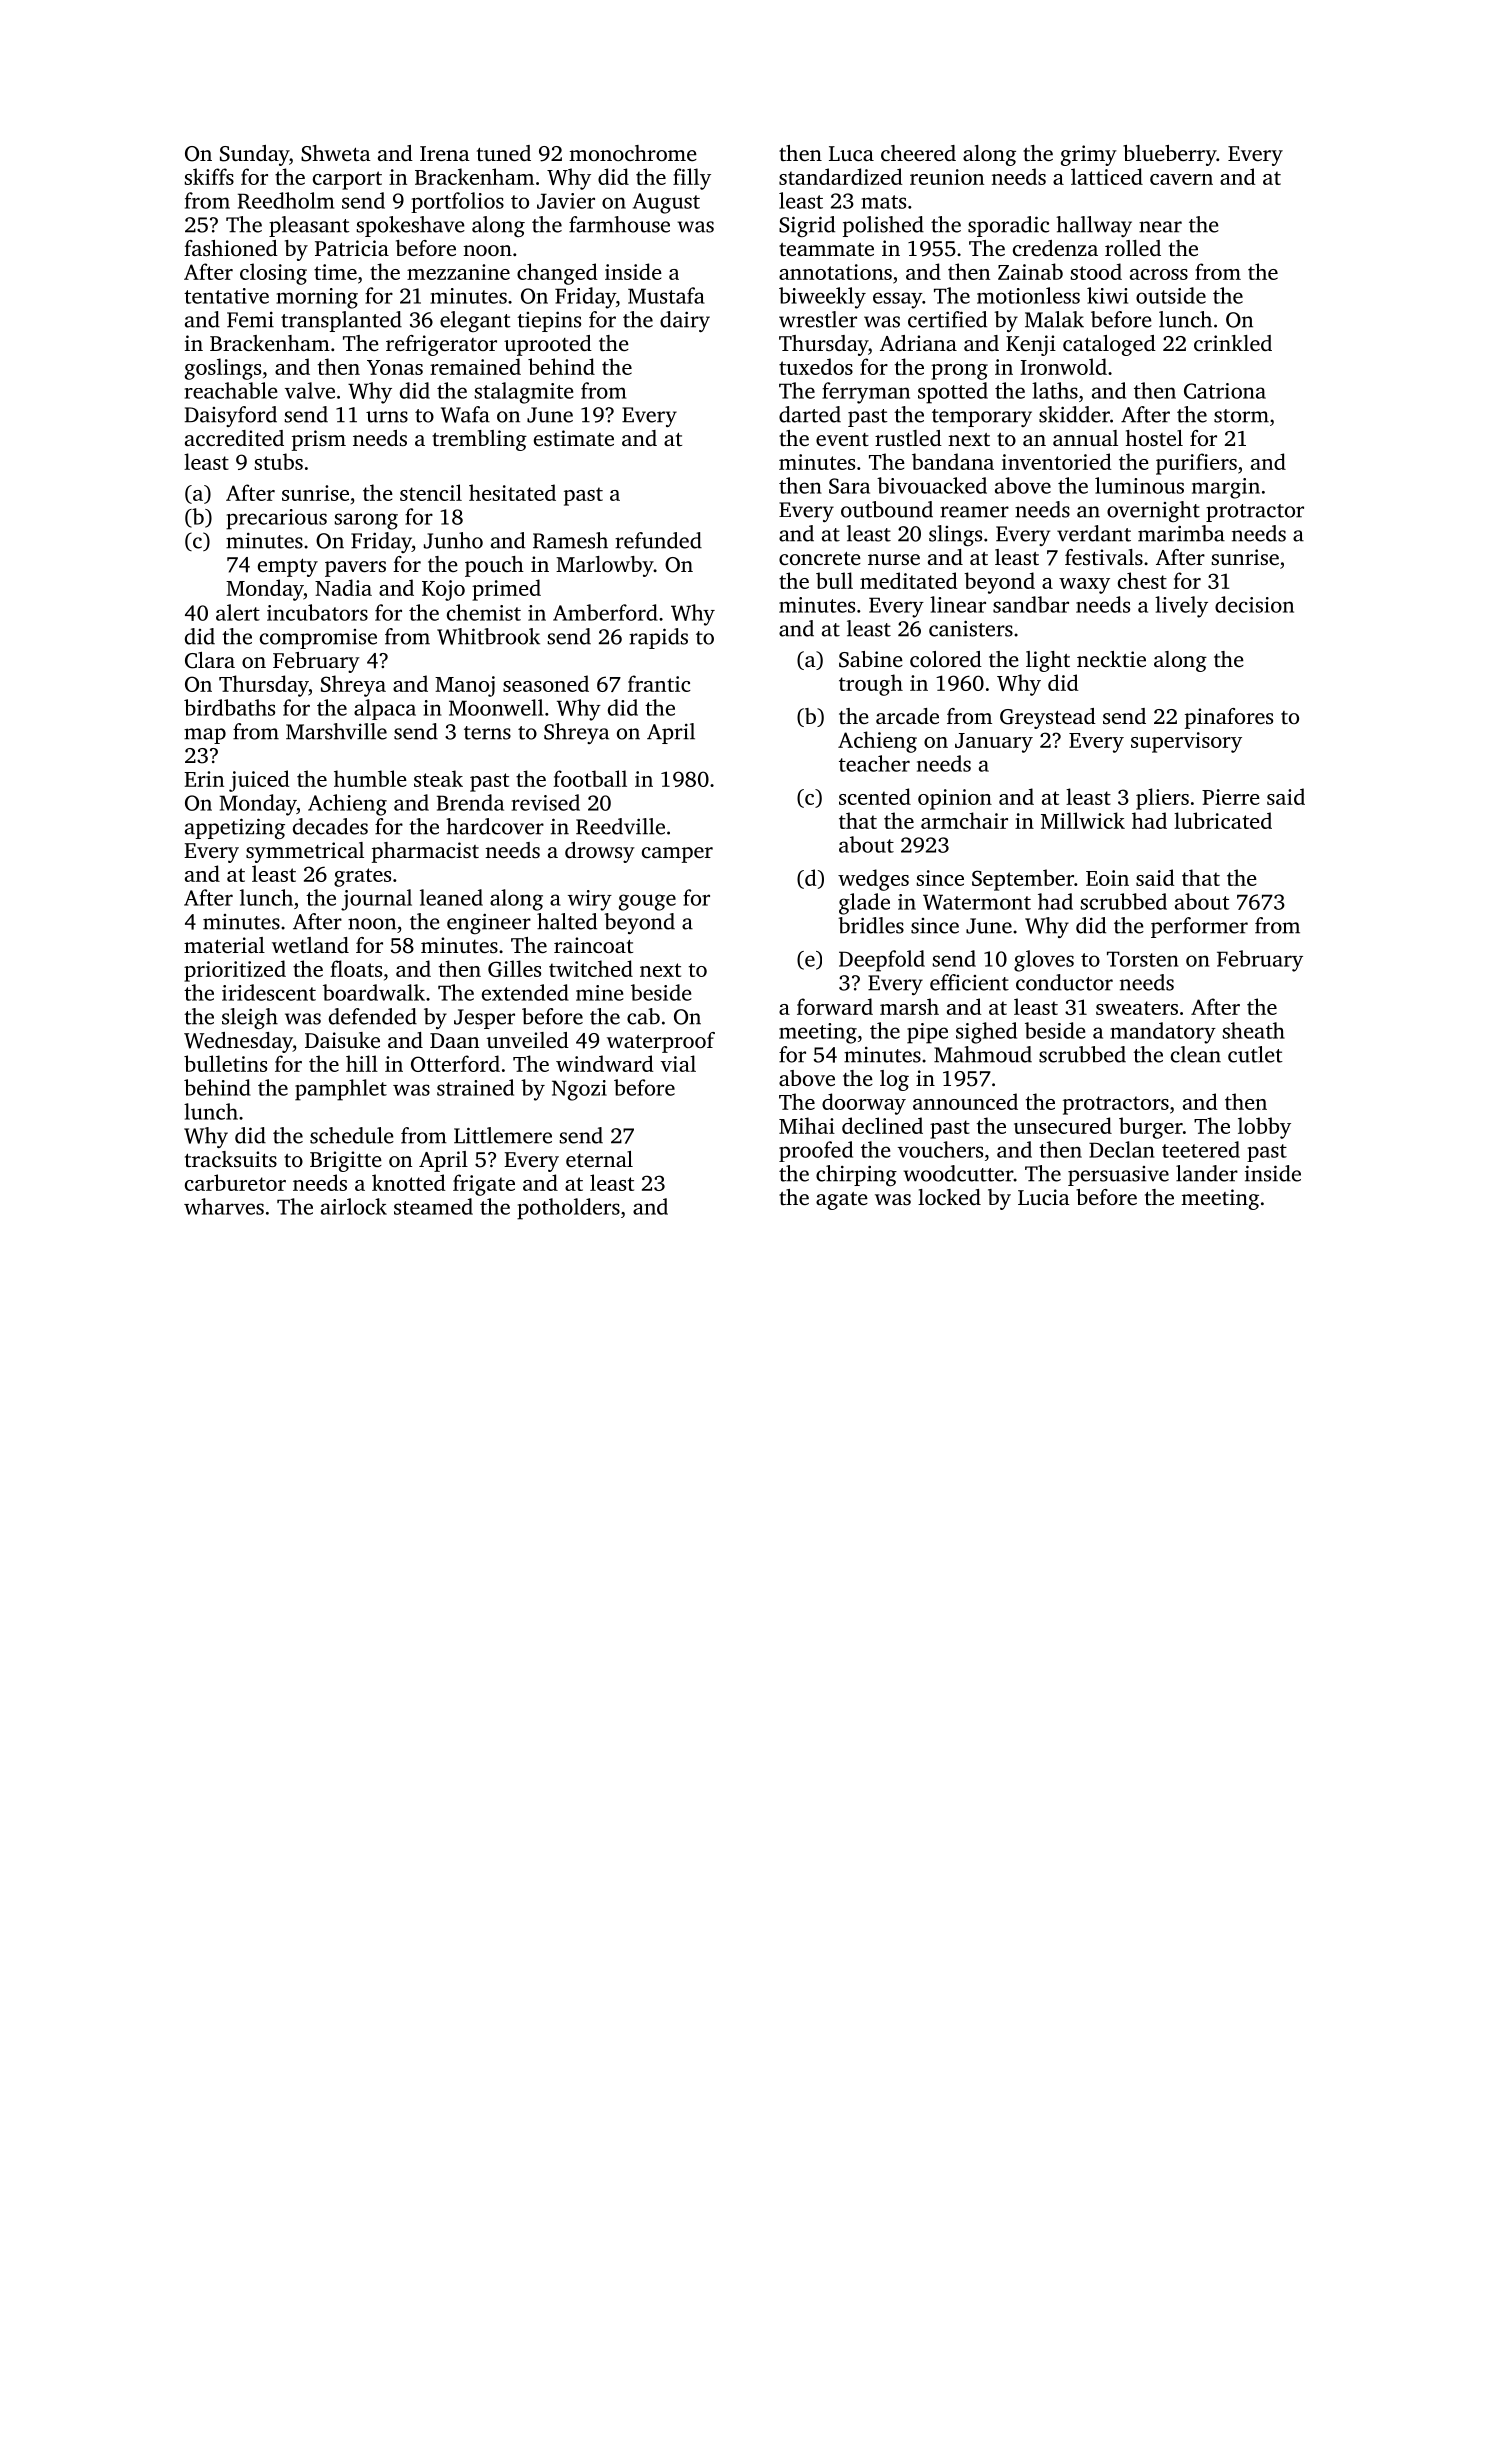 The height and width of the screenshot is (2464, 1496). Describe the element at coordinates (354, 1206) in the screenshot. I see `airlock` at that location.
